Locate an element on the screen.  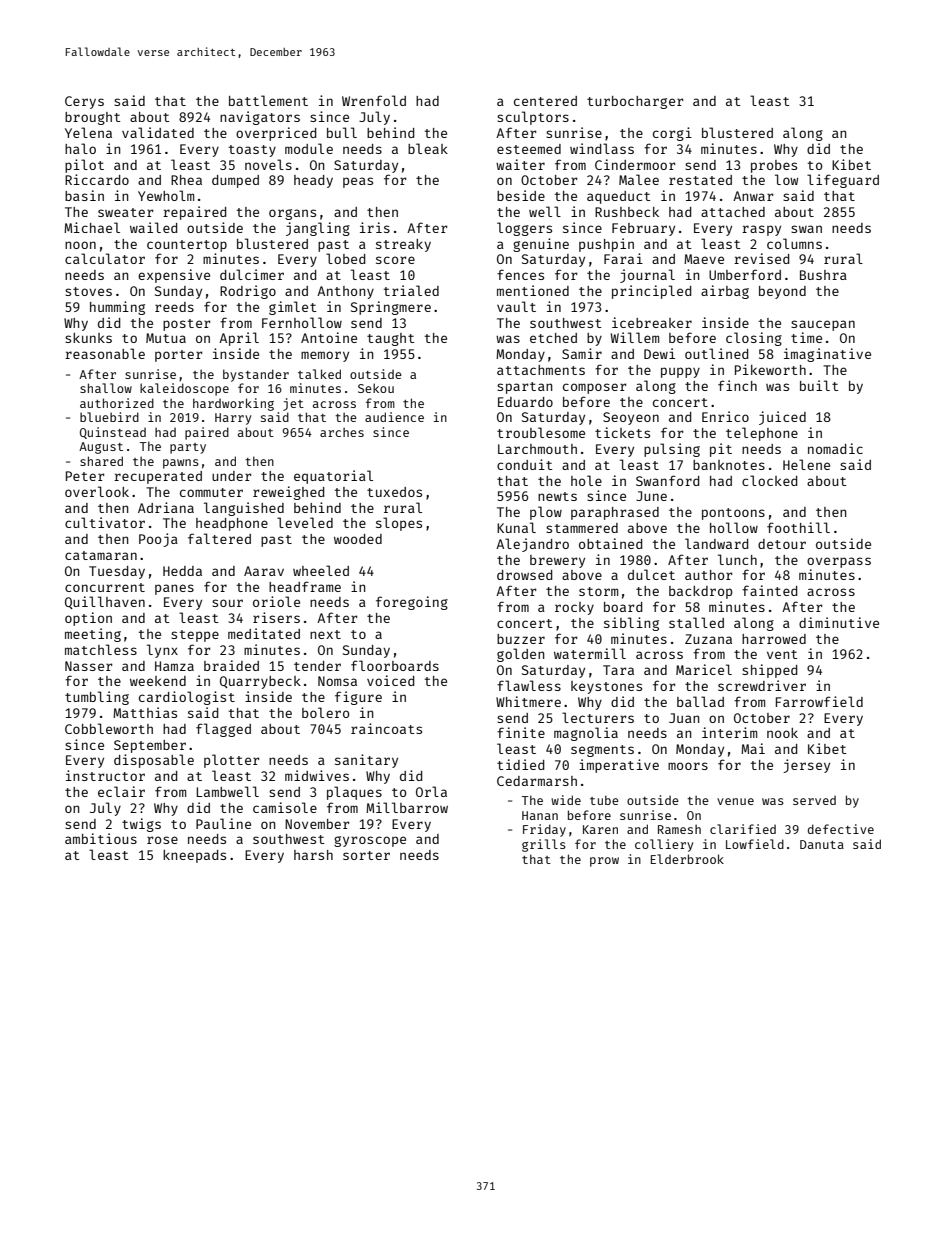
harrowed is located at coordinates (774, 639).
